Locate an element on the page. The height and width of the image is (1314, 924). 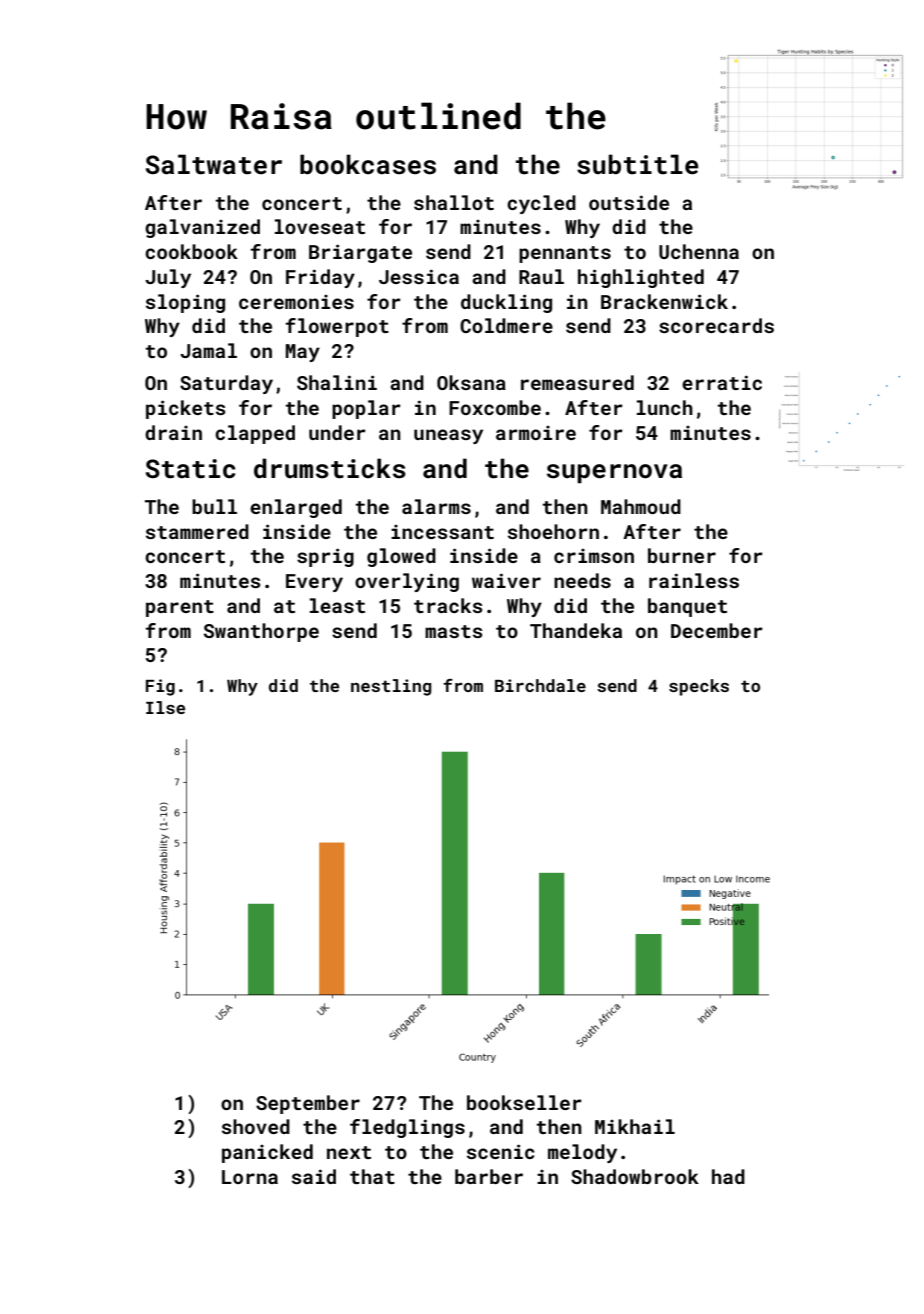
shoved is located at coordinates (256, 1126).
